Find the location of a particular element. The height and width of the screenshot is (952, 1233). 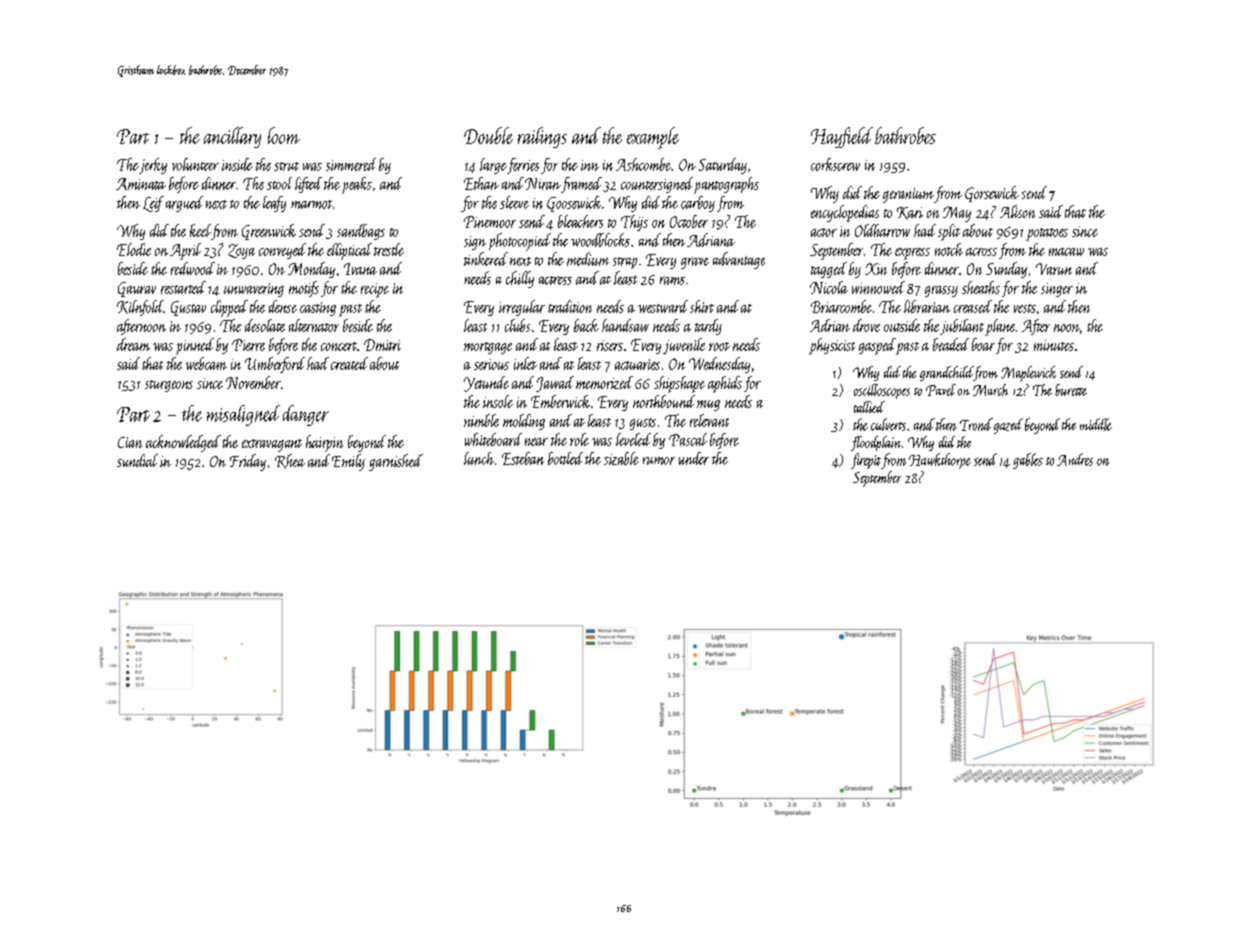

Goosewick is located at coordinates (574, 204).
